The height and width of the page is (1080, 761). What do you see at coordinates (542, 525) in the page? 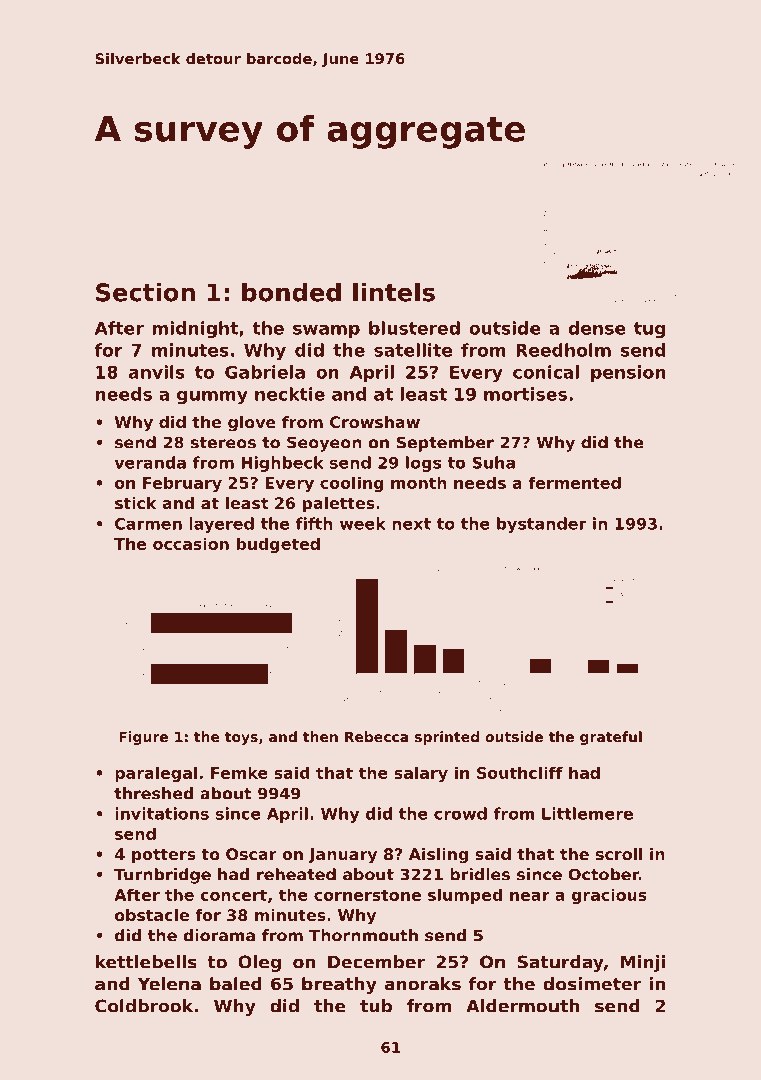
I see `bystander` at bounding box center [542, 525].
